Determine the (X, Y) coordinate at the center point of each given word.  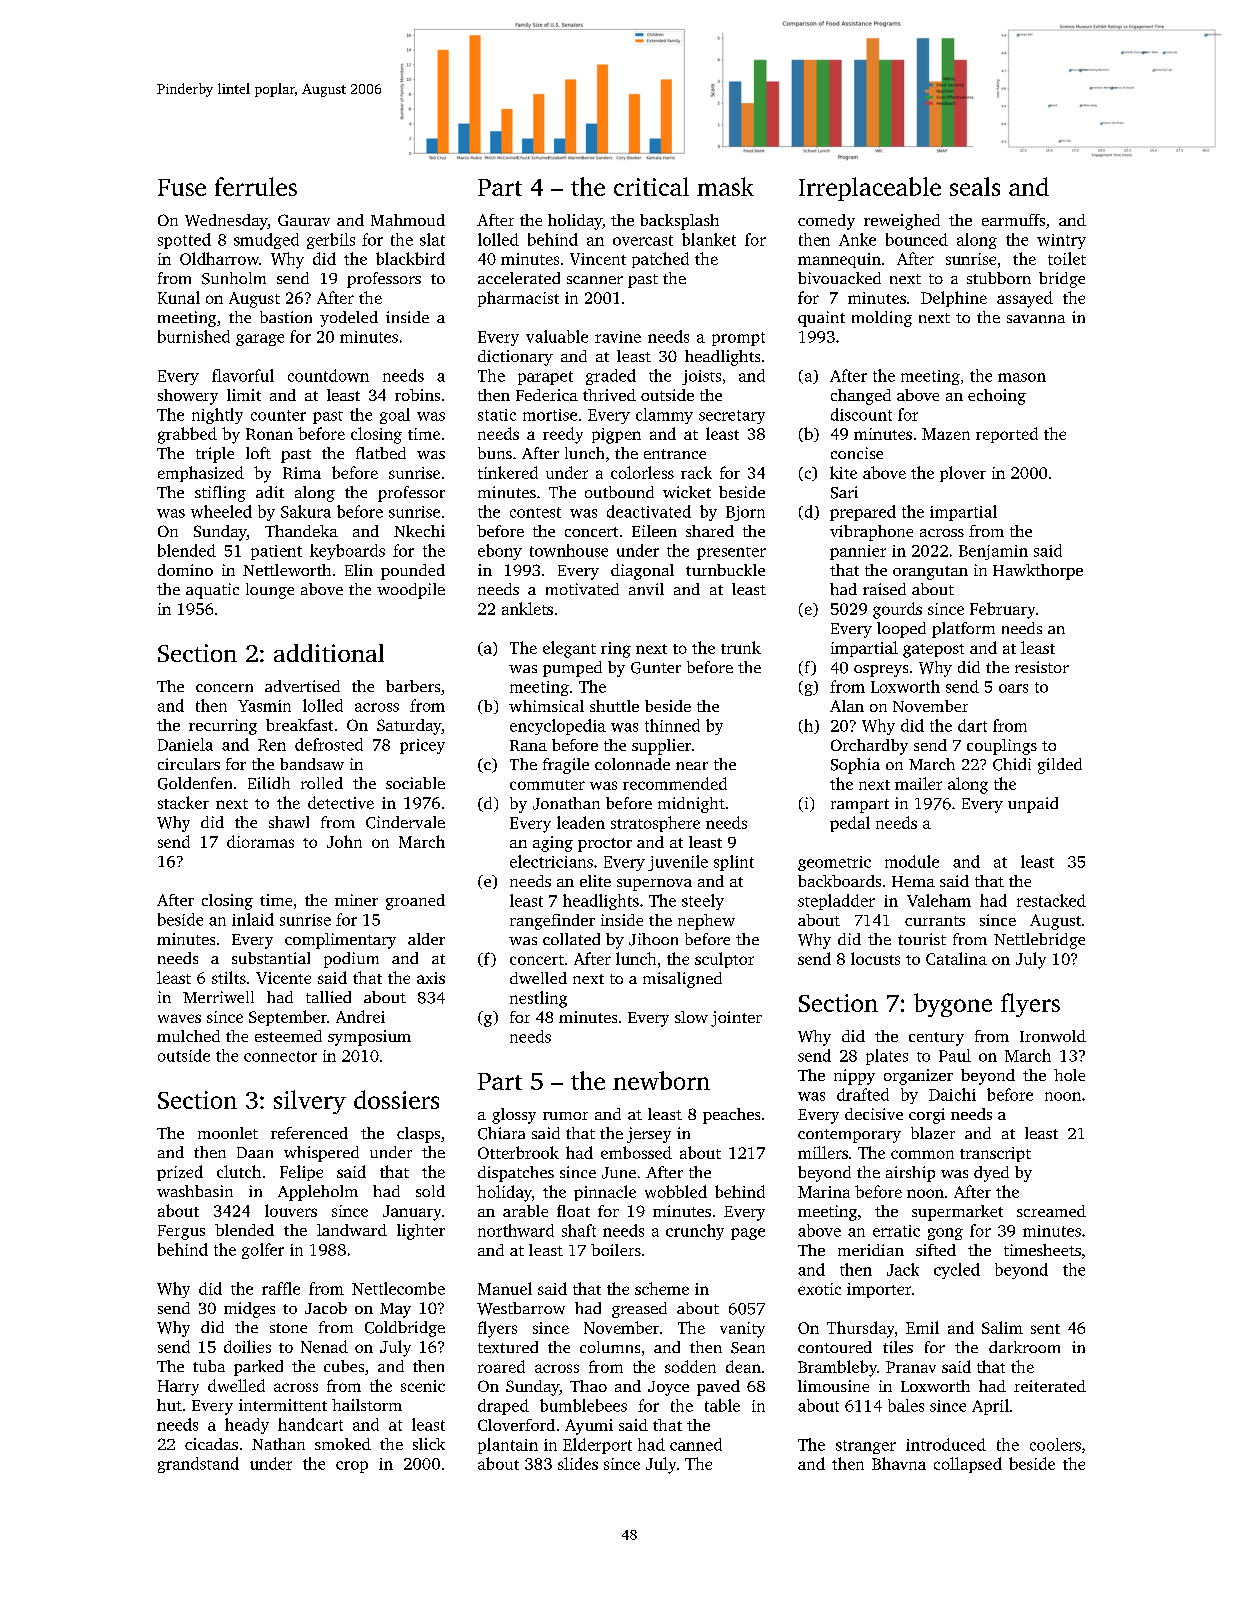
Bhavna (899, 1463)
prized (180, 1173)
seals (975, 186)
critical (651, 186)
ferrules (256, 186)
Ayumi (589, 1427)
